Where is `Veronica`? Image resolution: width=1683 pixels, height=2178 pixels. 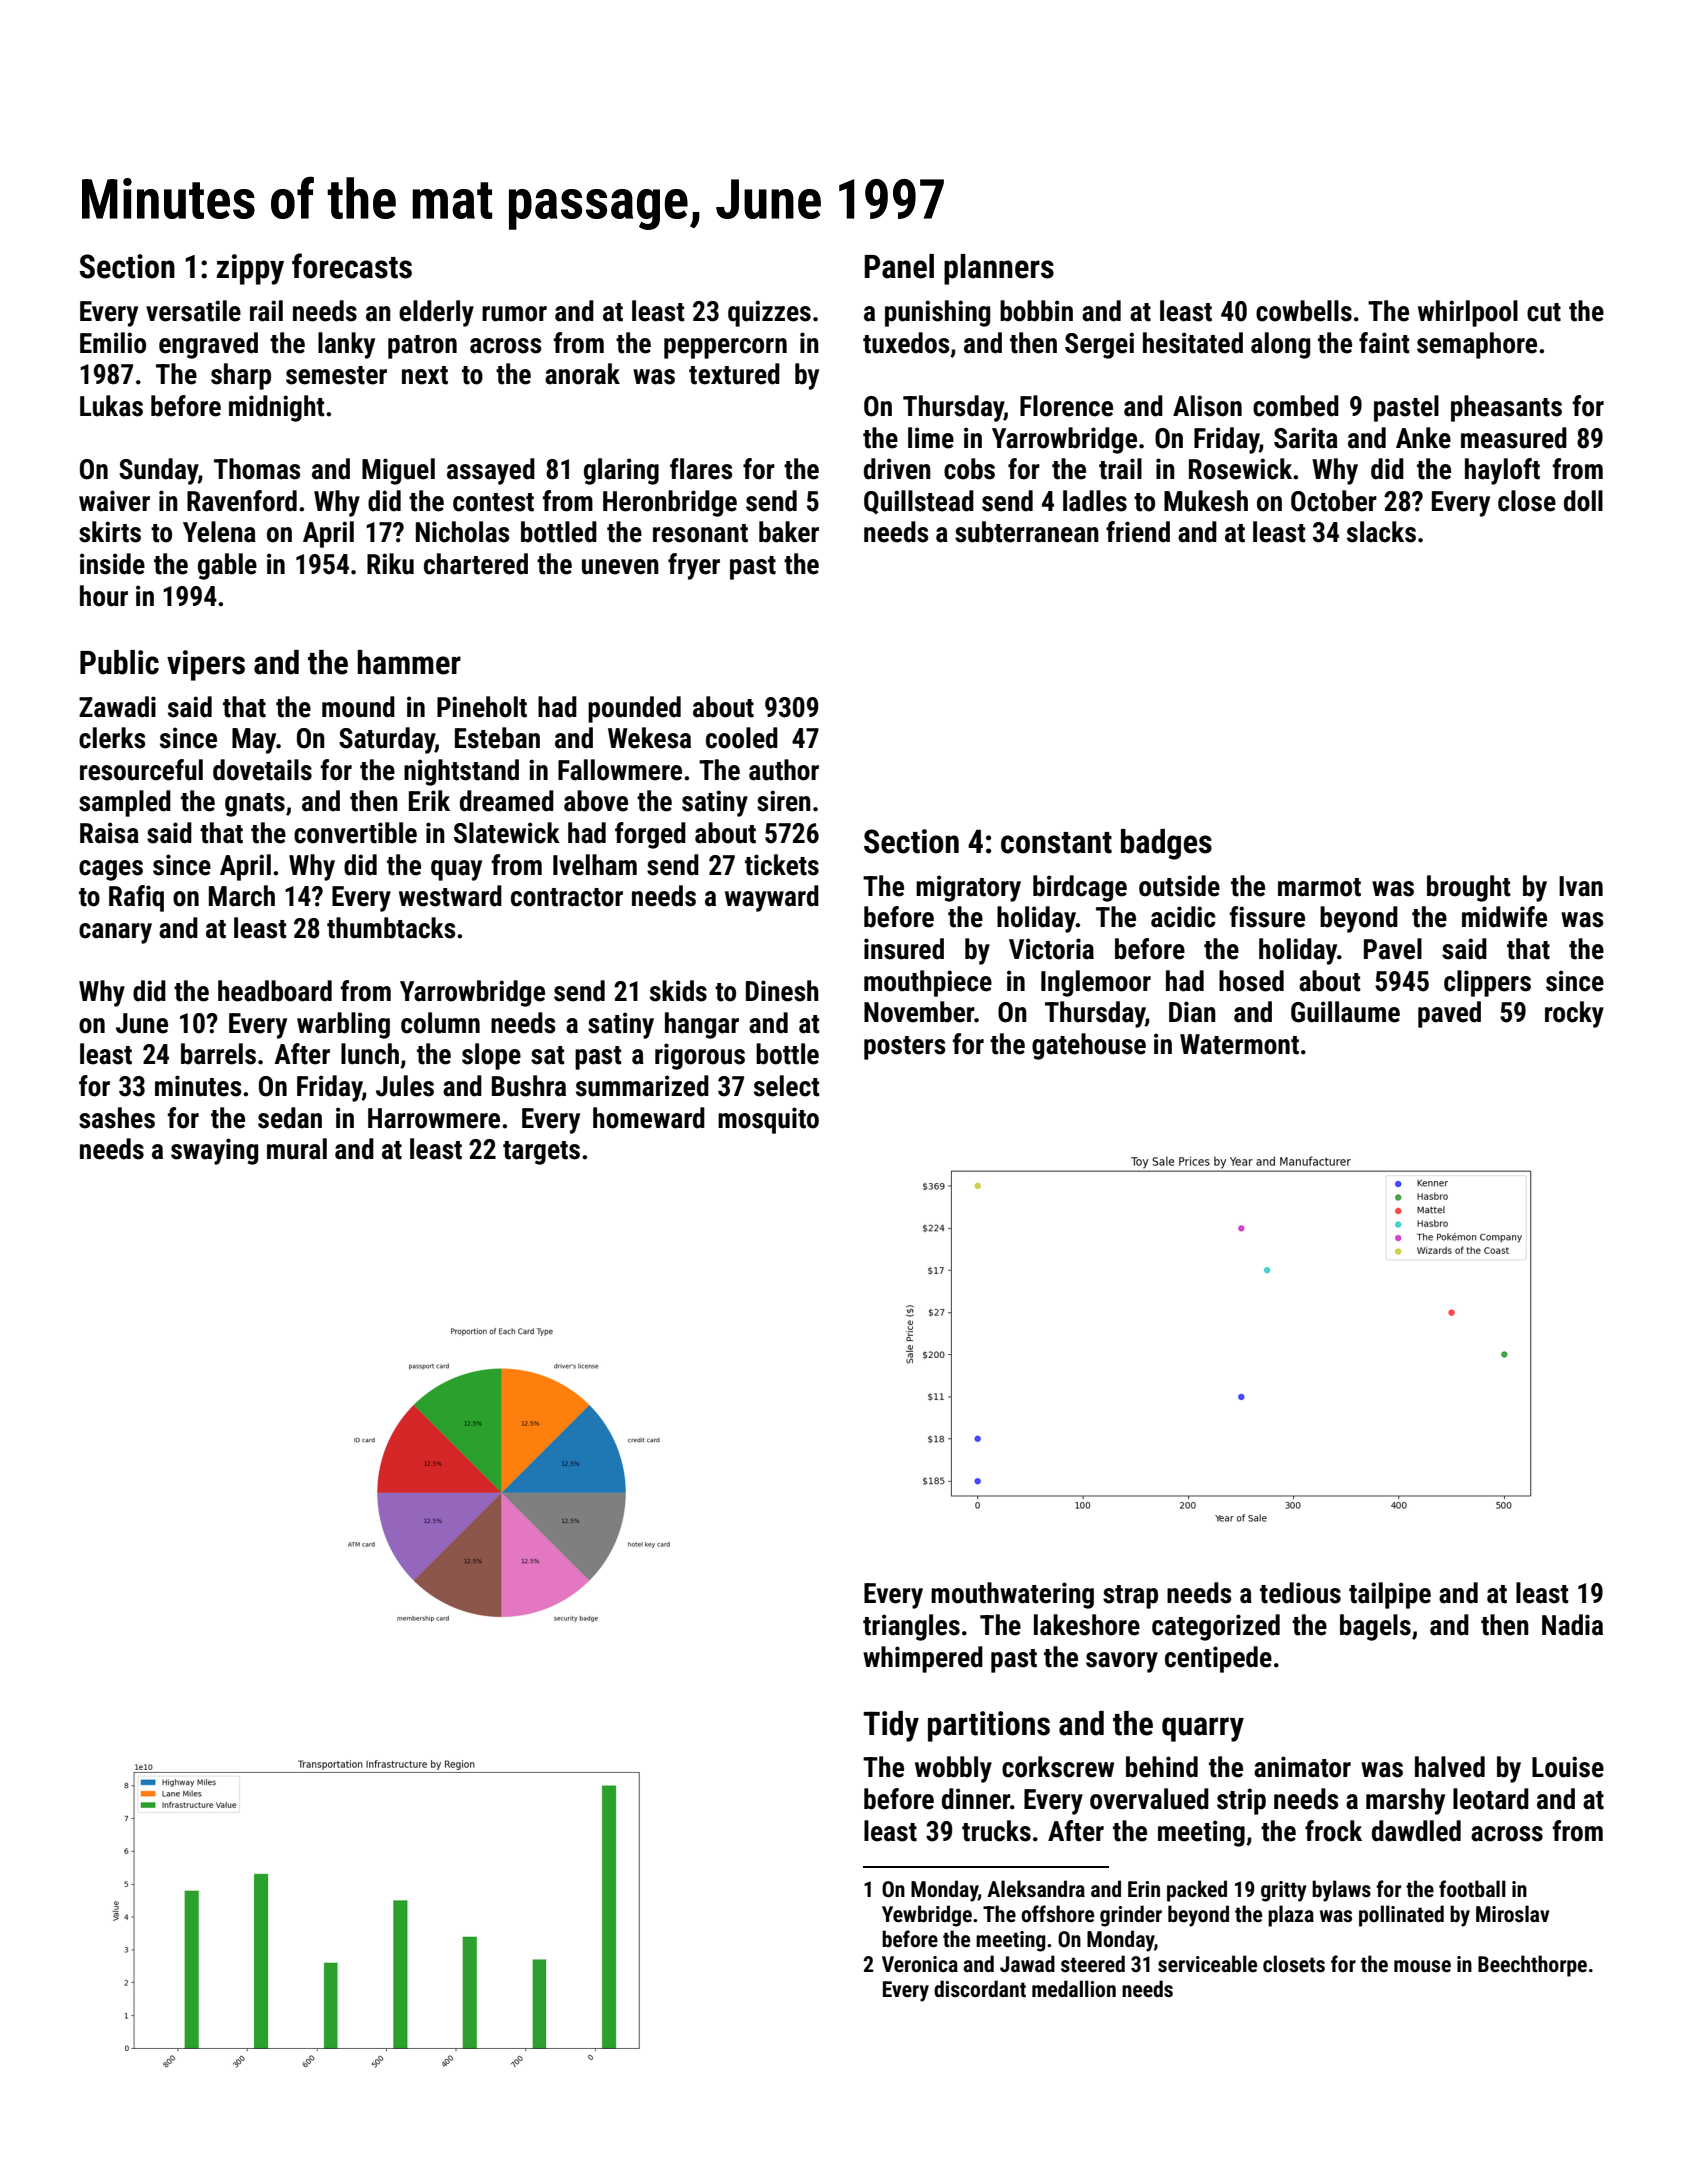 Veronica is located at coordinates (920, 1964).
